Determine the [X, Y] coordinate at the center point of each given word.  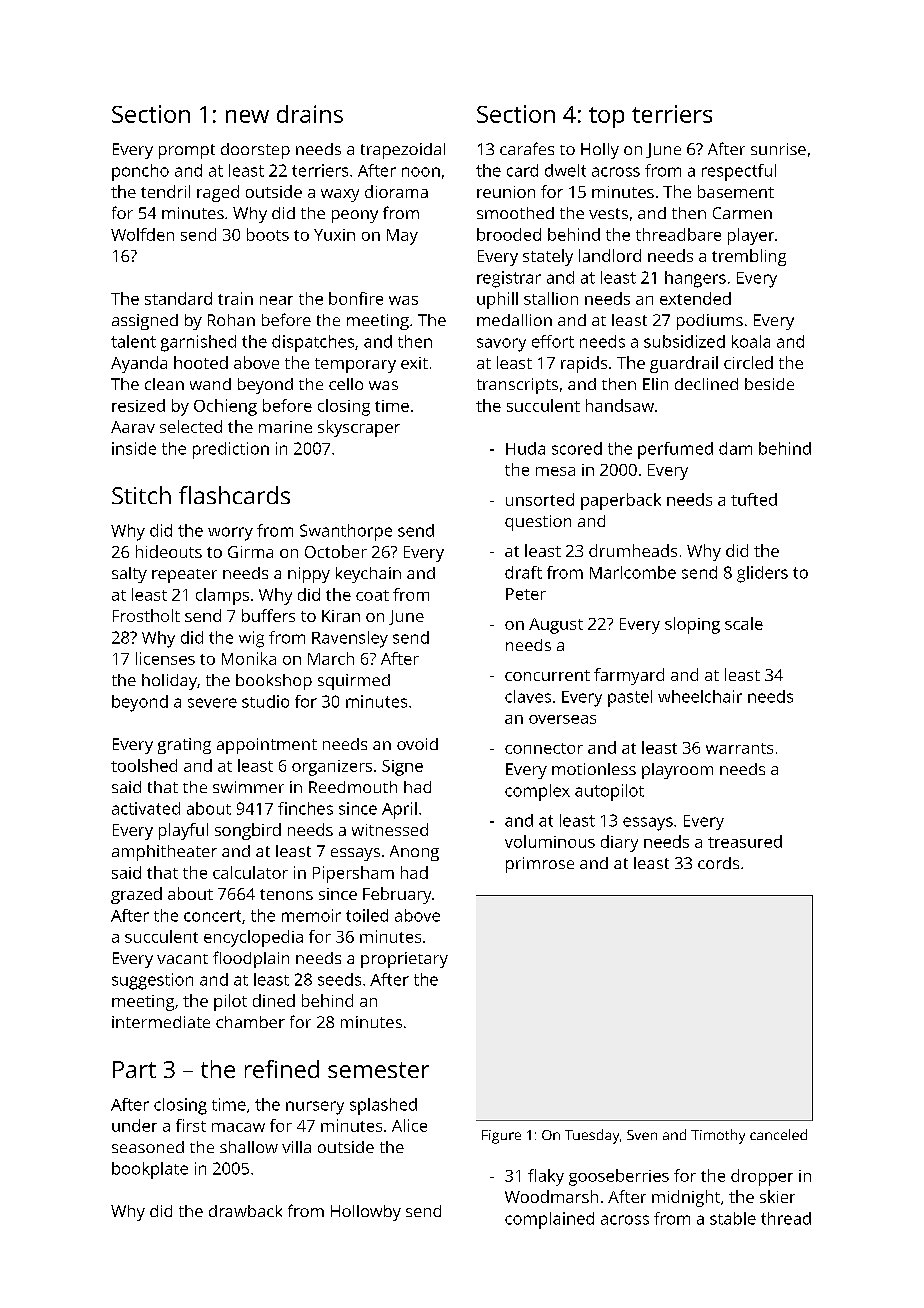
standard [178, 298]
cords [718, 863]
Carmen [742, 213]
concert [212, 916]
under [134, 1125]
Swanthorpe [346, 532]
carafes [527, 148]
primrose [540, 865]
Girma [250, 552]
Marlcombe [633, 572]
